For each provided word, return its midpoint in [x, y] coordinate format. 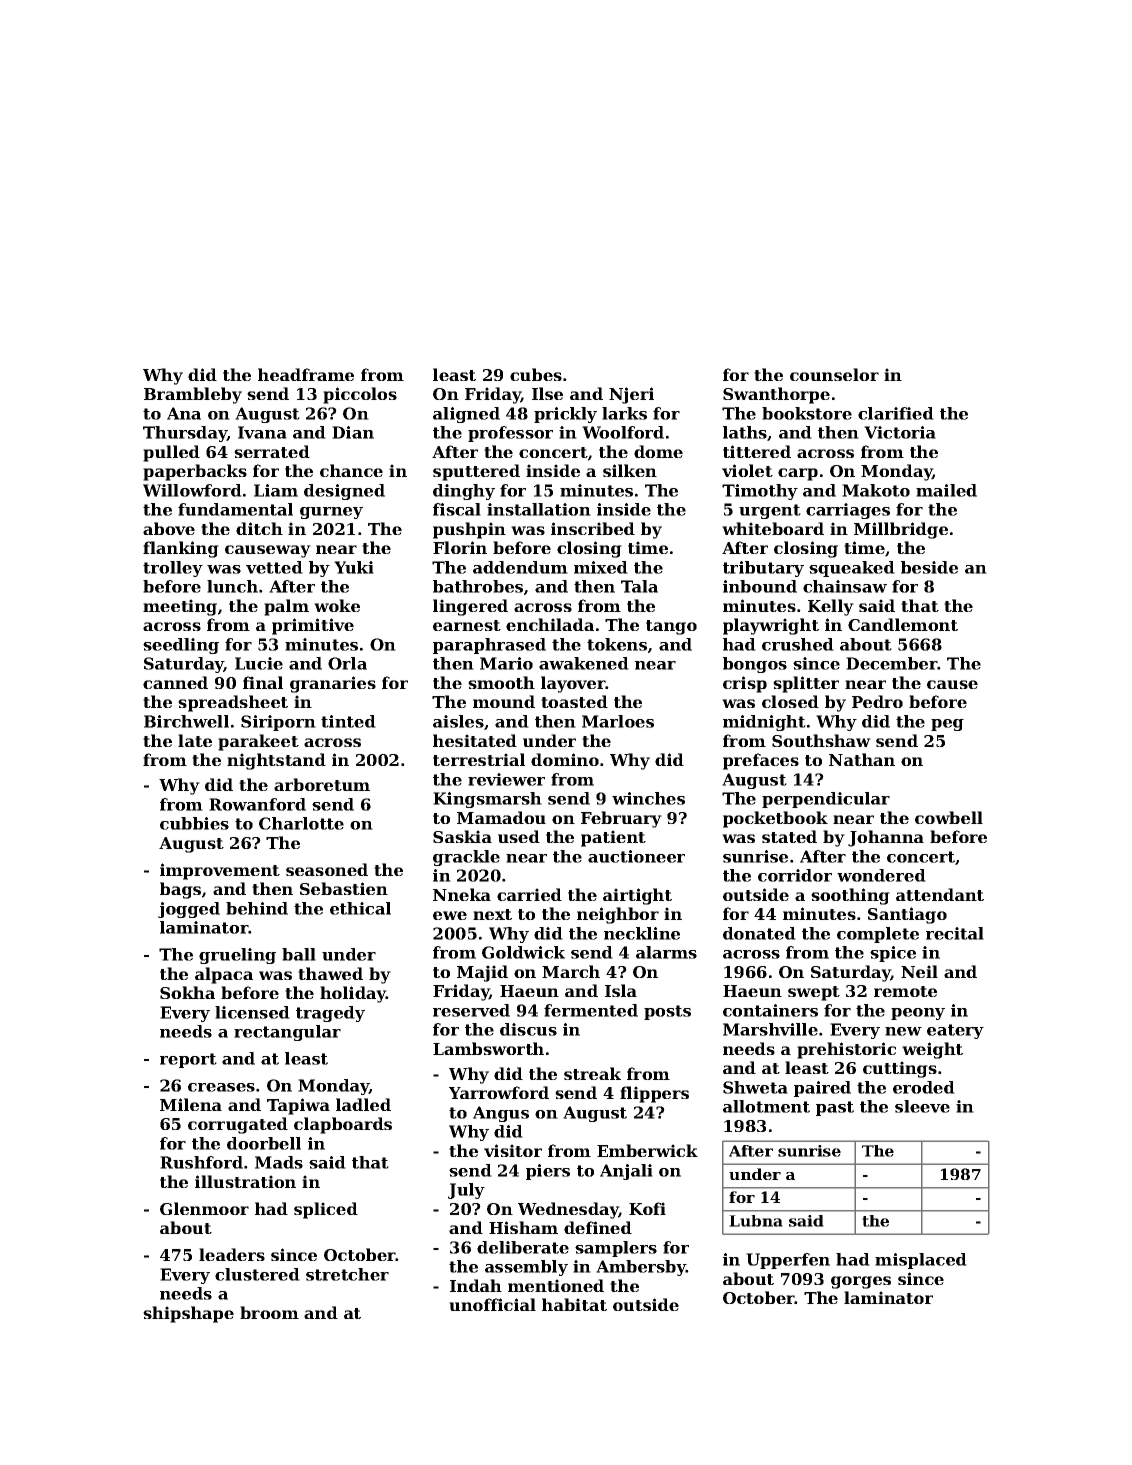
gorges [861, 1282]
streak [592, 1073]
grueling [237, 956]
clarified [896, 413]
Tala [639, 586]
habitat [574, 1304]
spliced [326, 1210]
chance [351, 470]
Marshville [770, 1029]
